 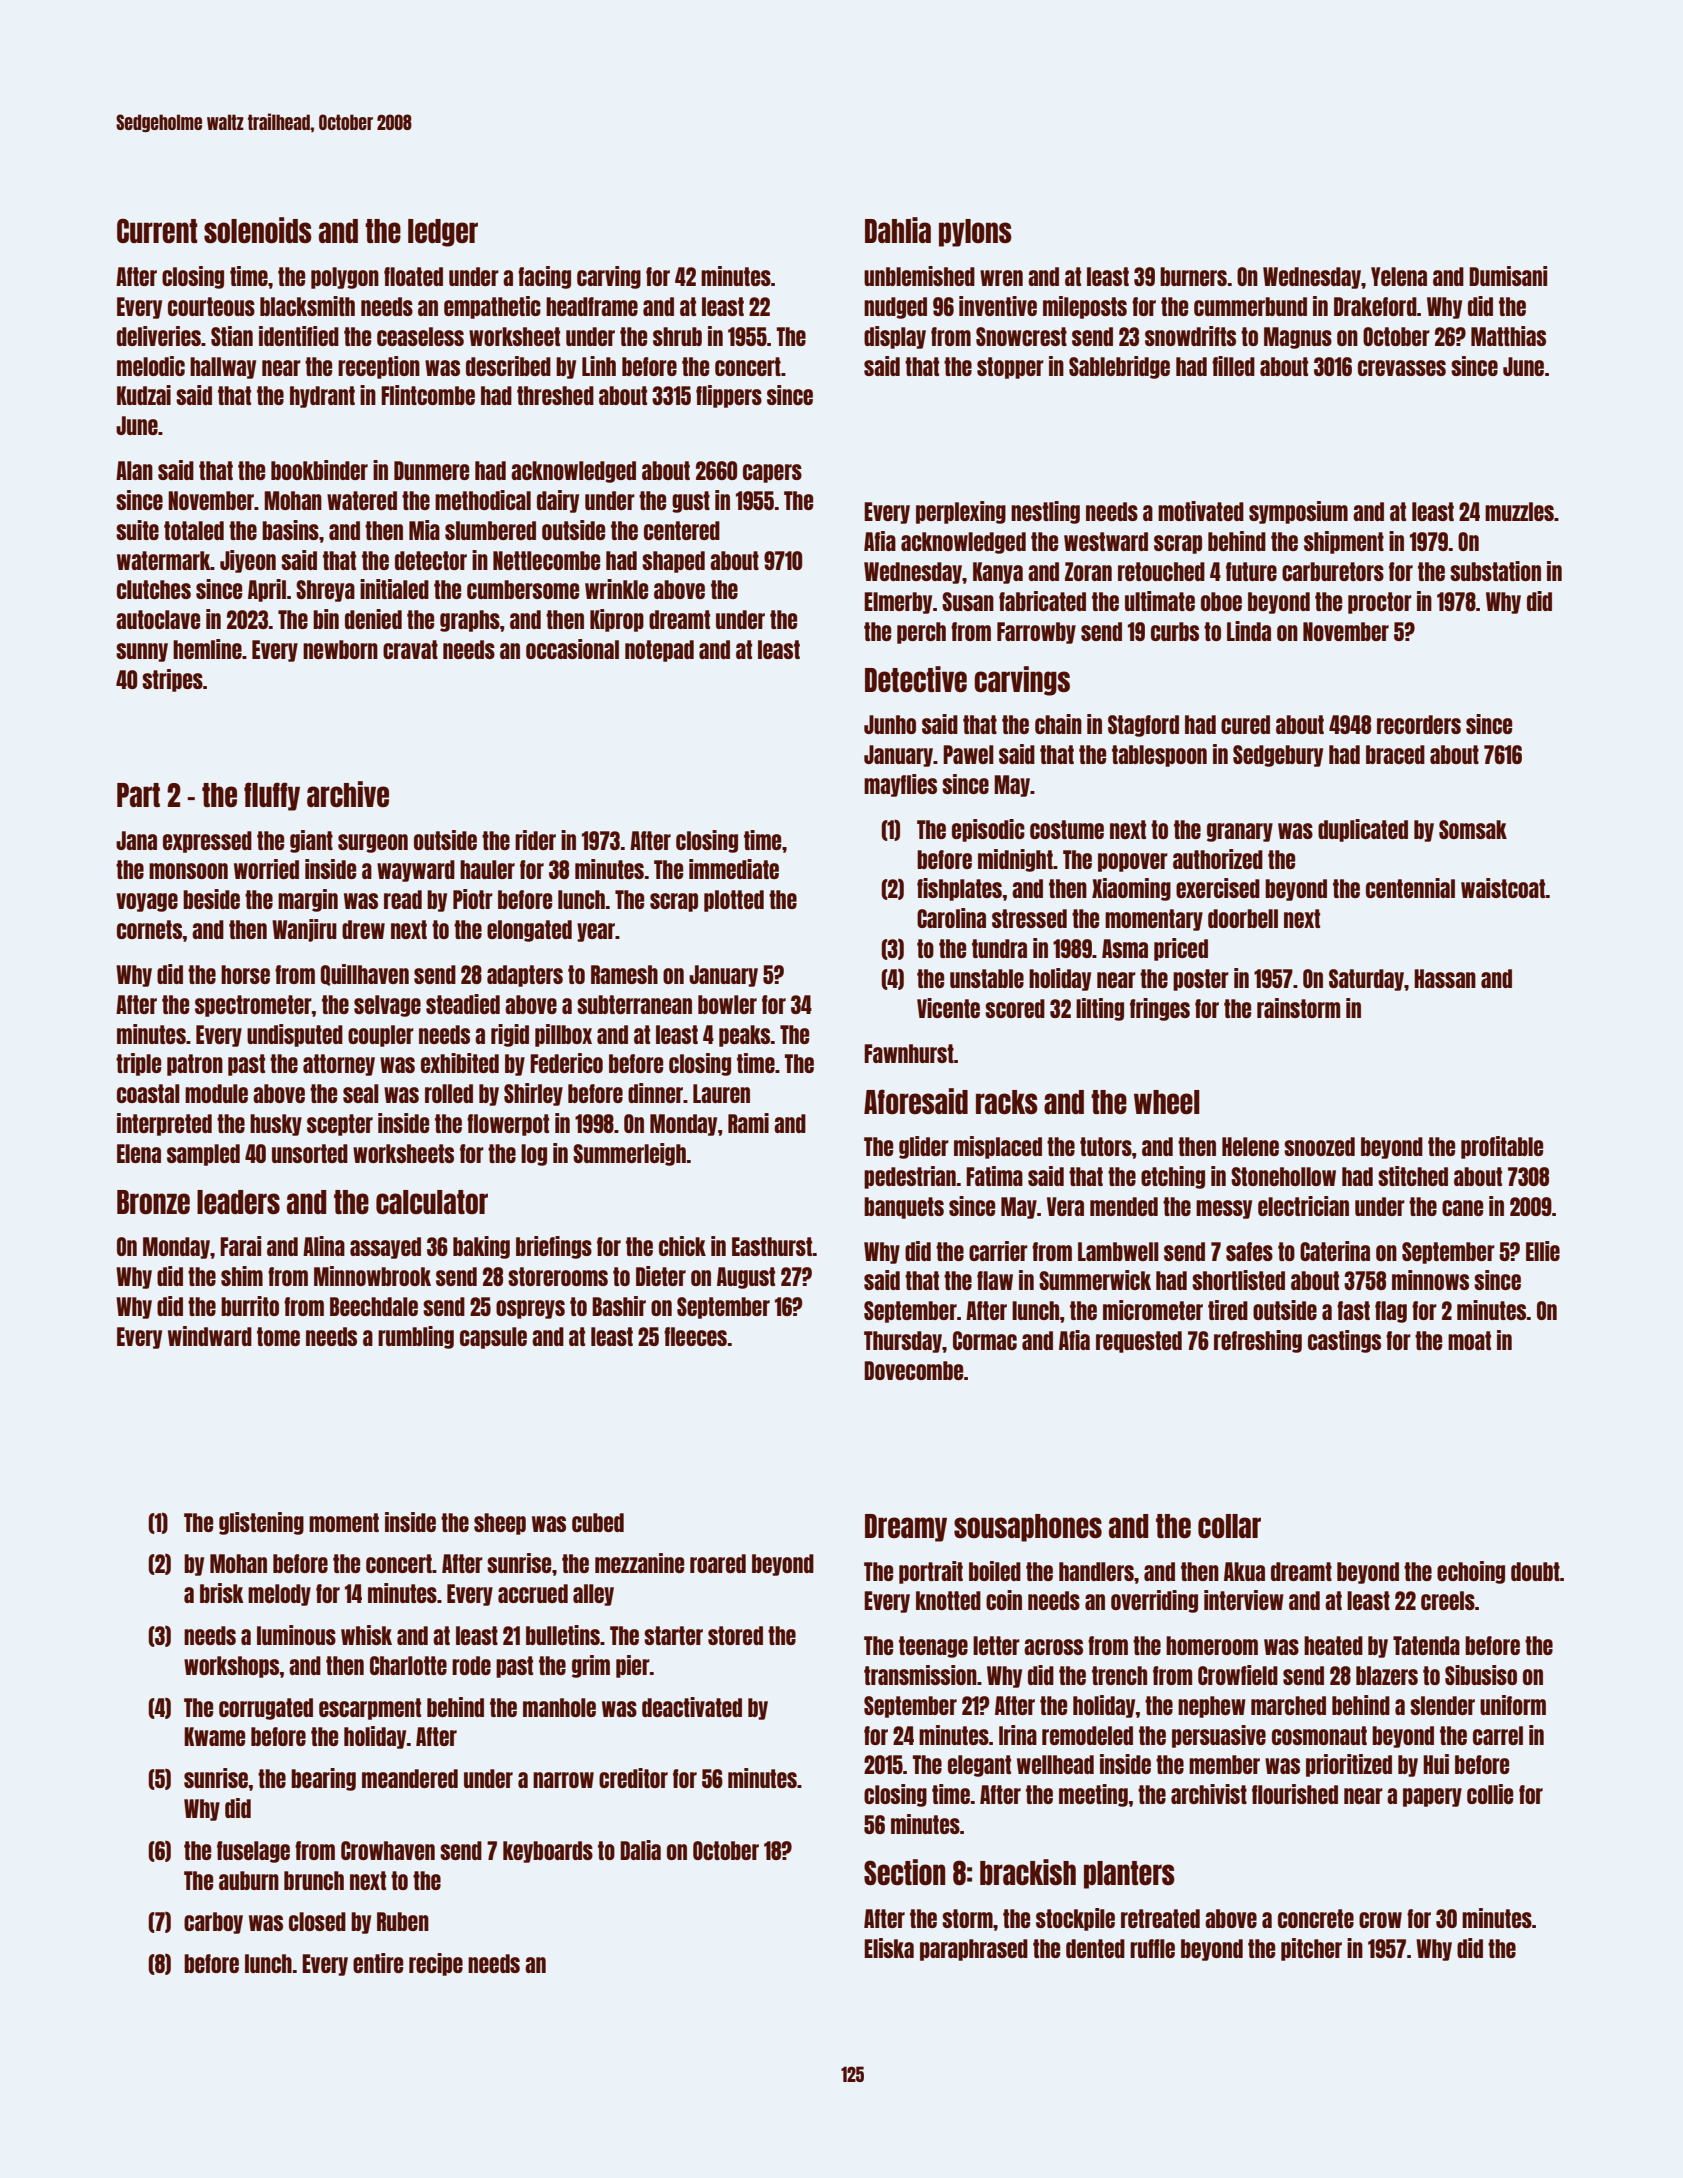 What do you see at coordinates (913, 1370) in the image?
I see `Dovecombe` at bounding box center [913, 1370].
